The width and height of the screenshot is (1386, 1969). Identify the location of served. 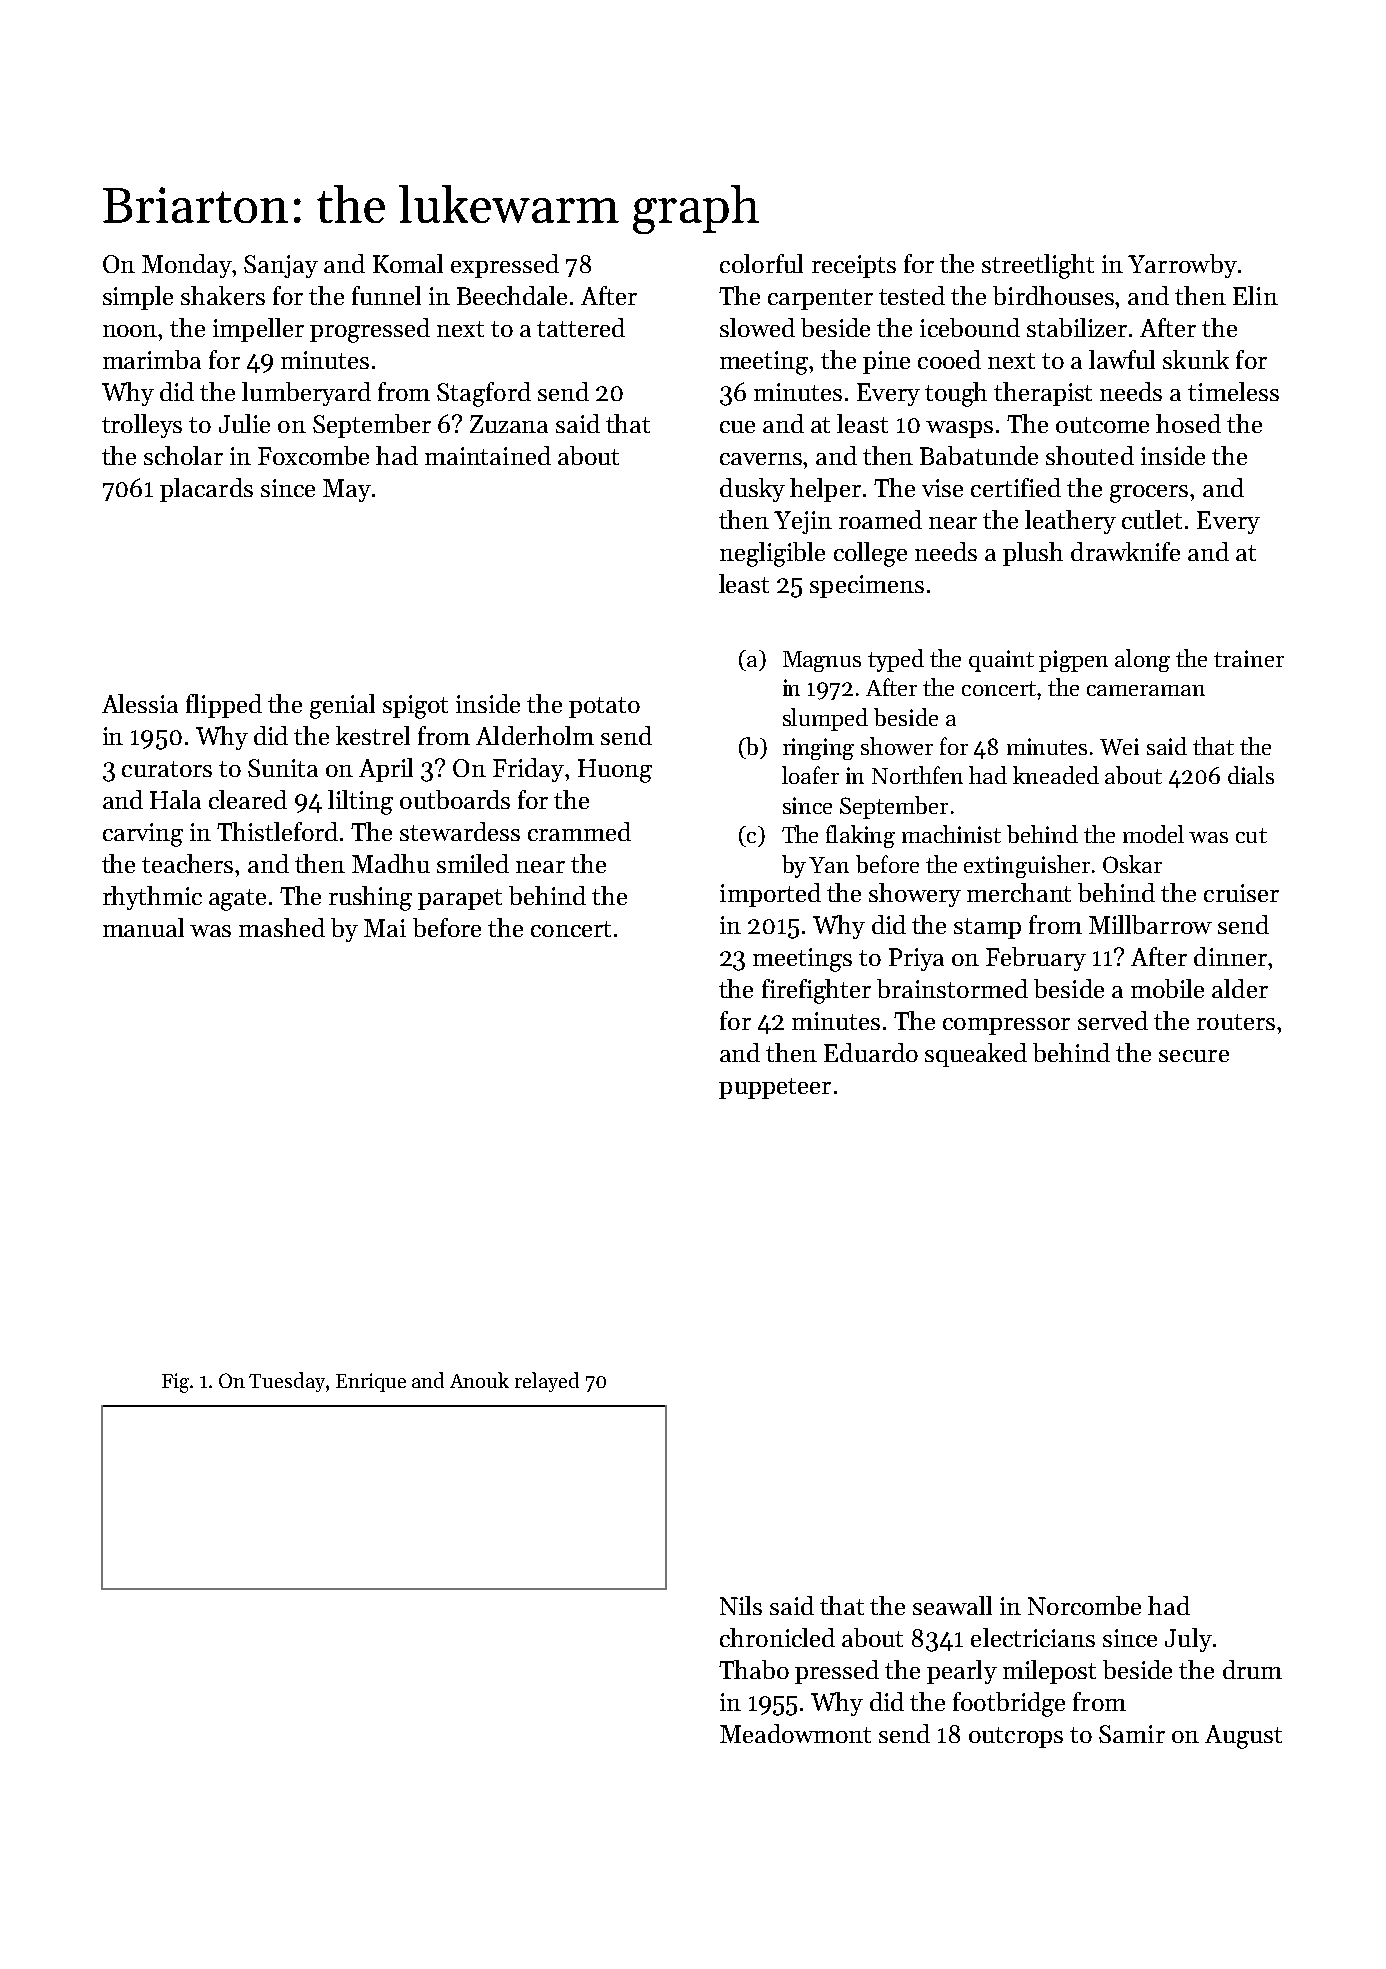
(1113, 1020).
